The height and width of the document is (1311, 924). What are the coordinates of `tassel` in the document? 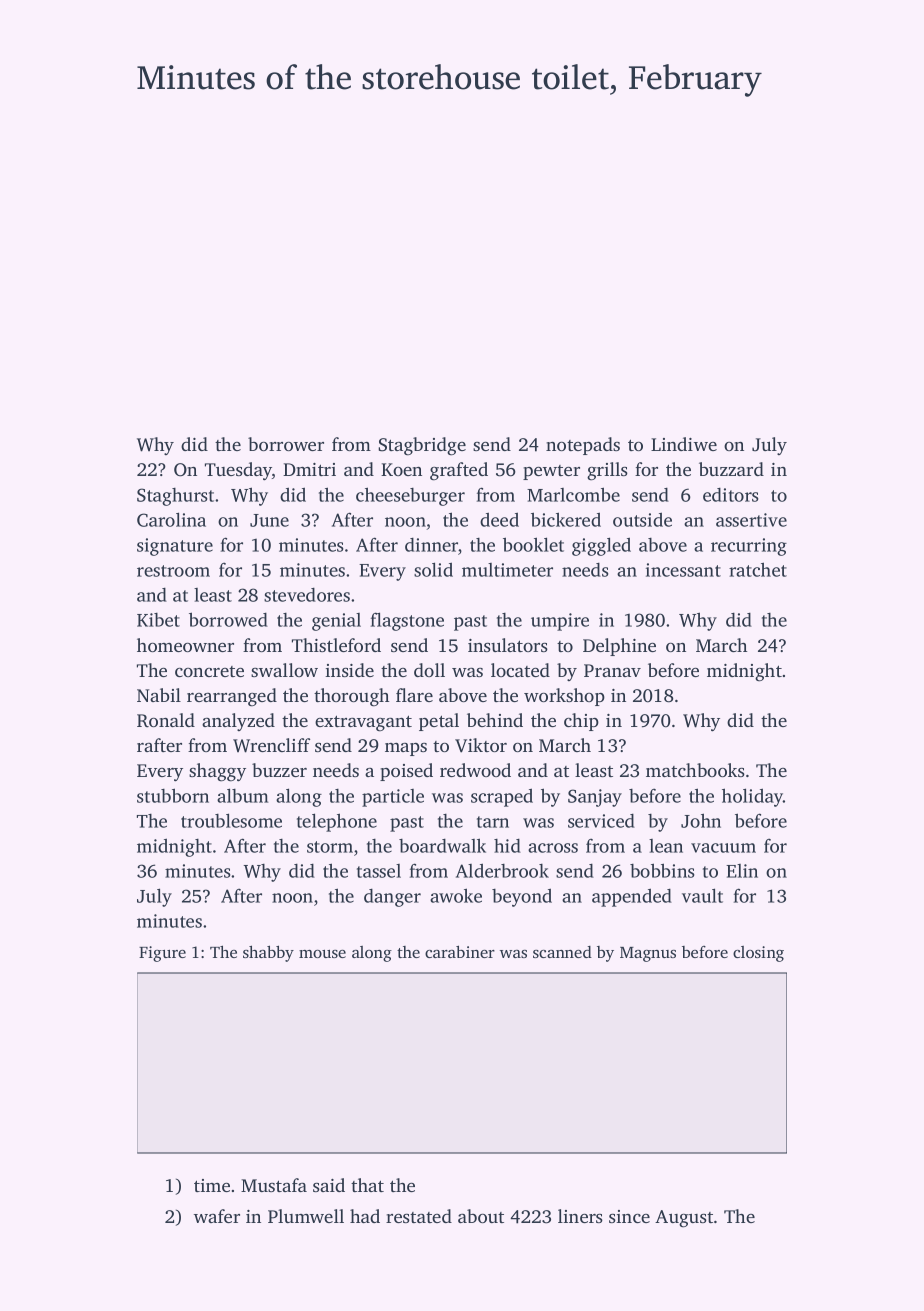 It's located at (379, 871).
